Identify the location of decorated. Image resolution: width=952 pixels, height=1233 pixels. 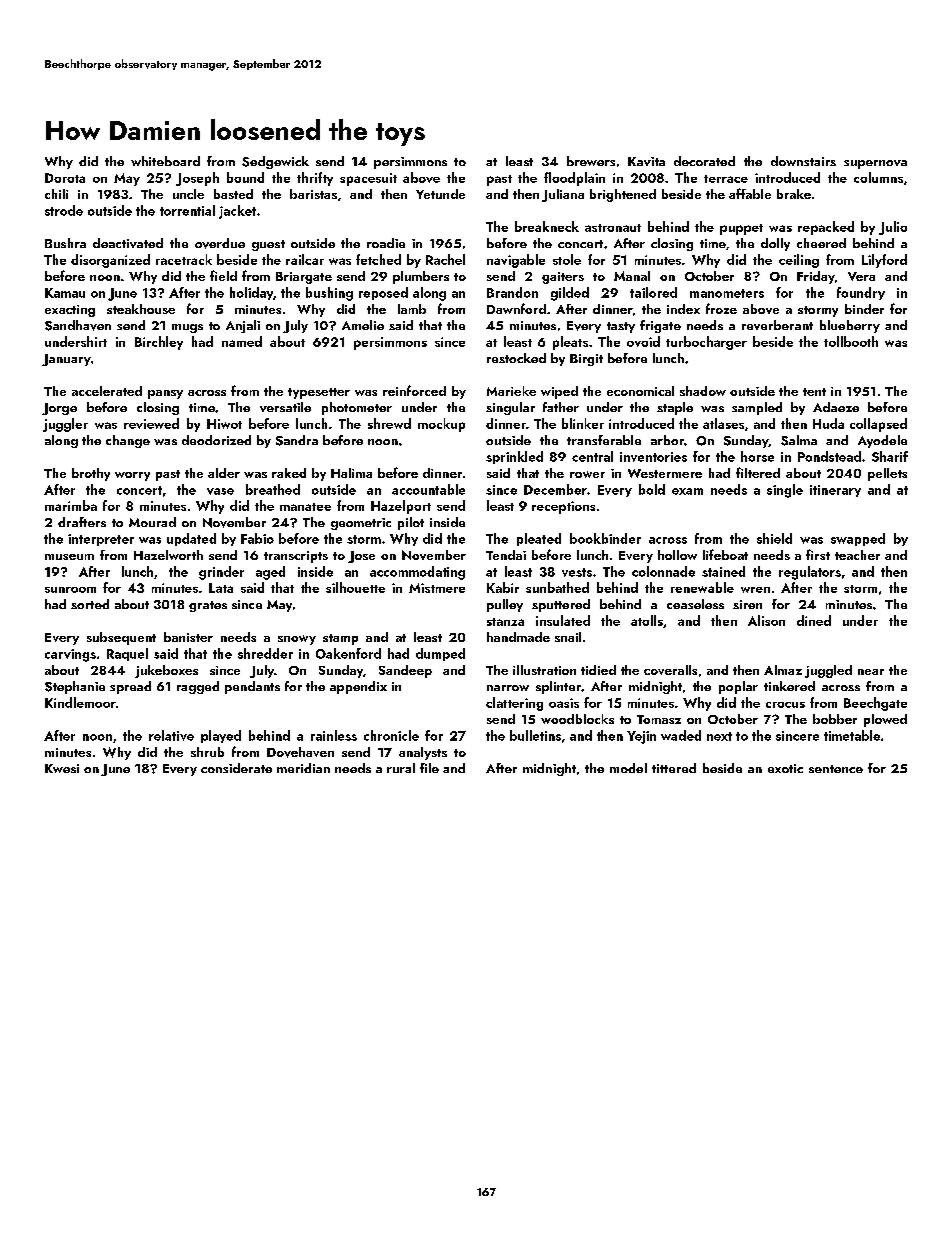
(704, 161).
